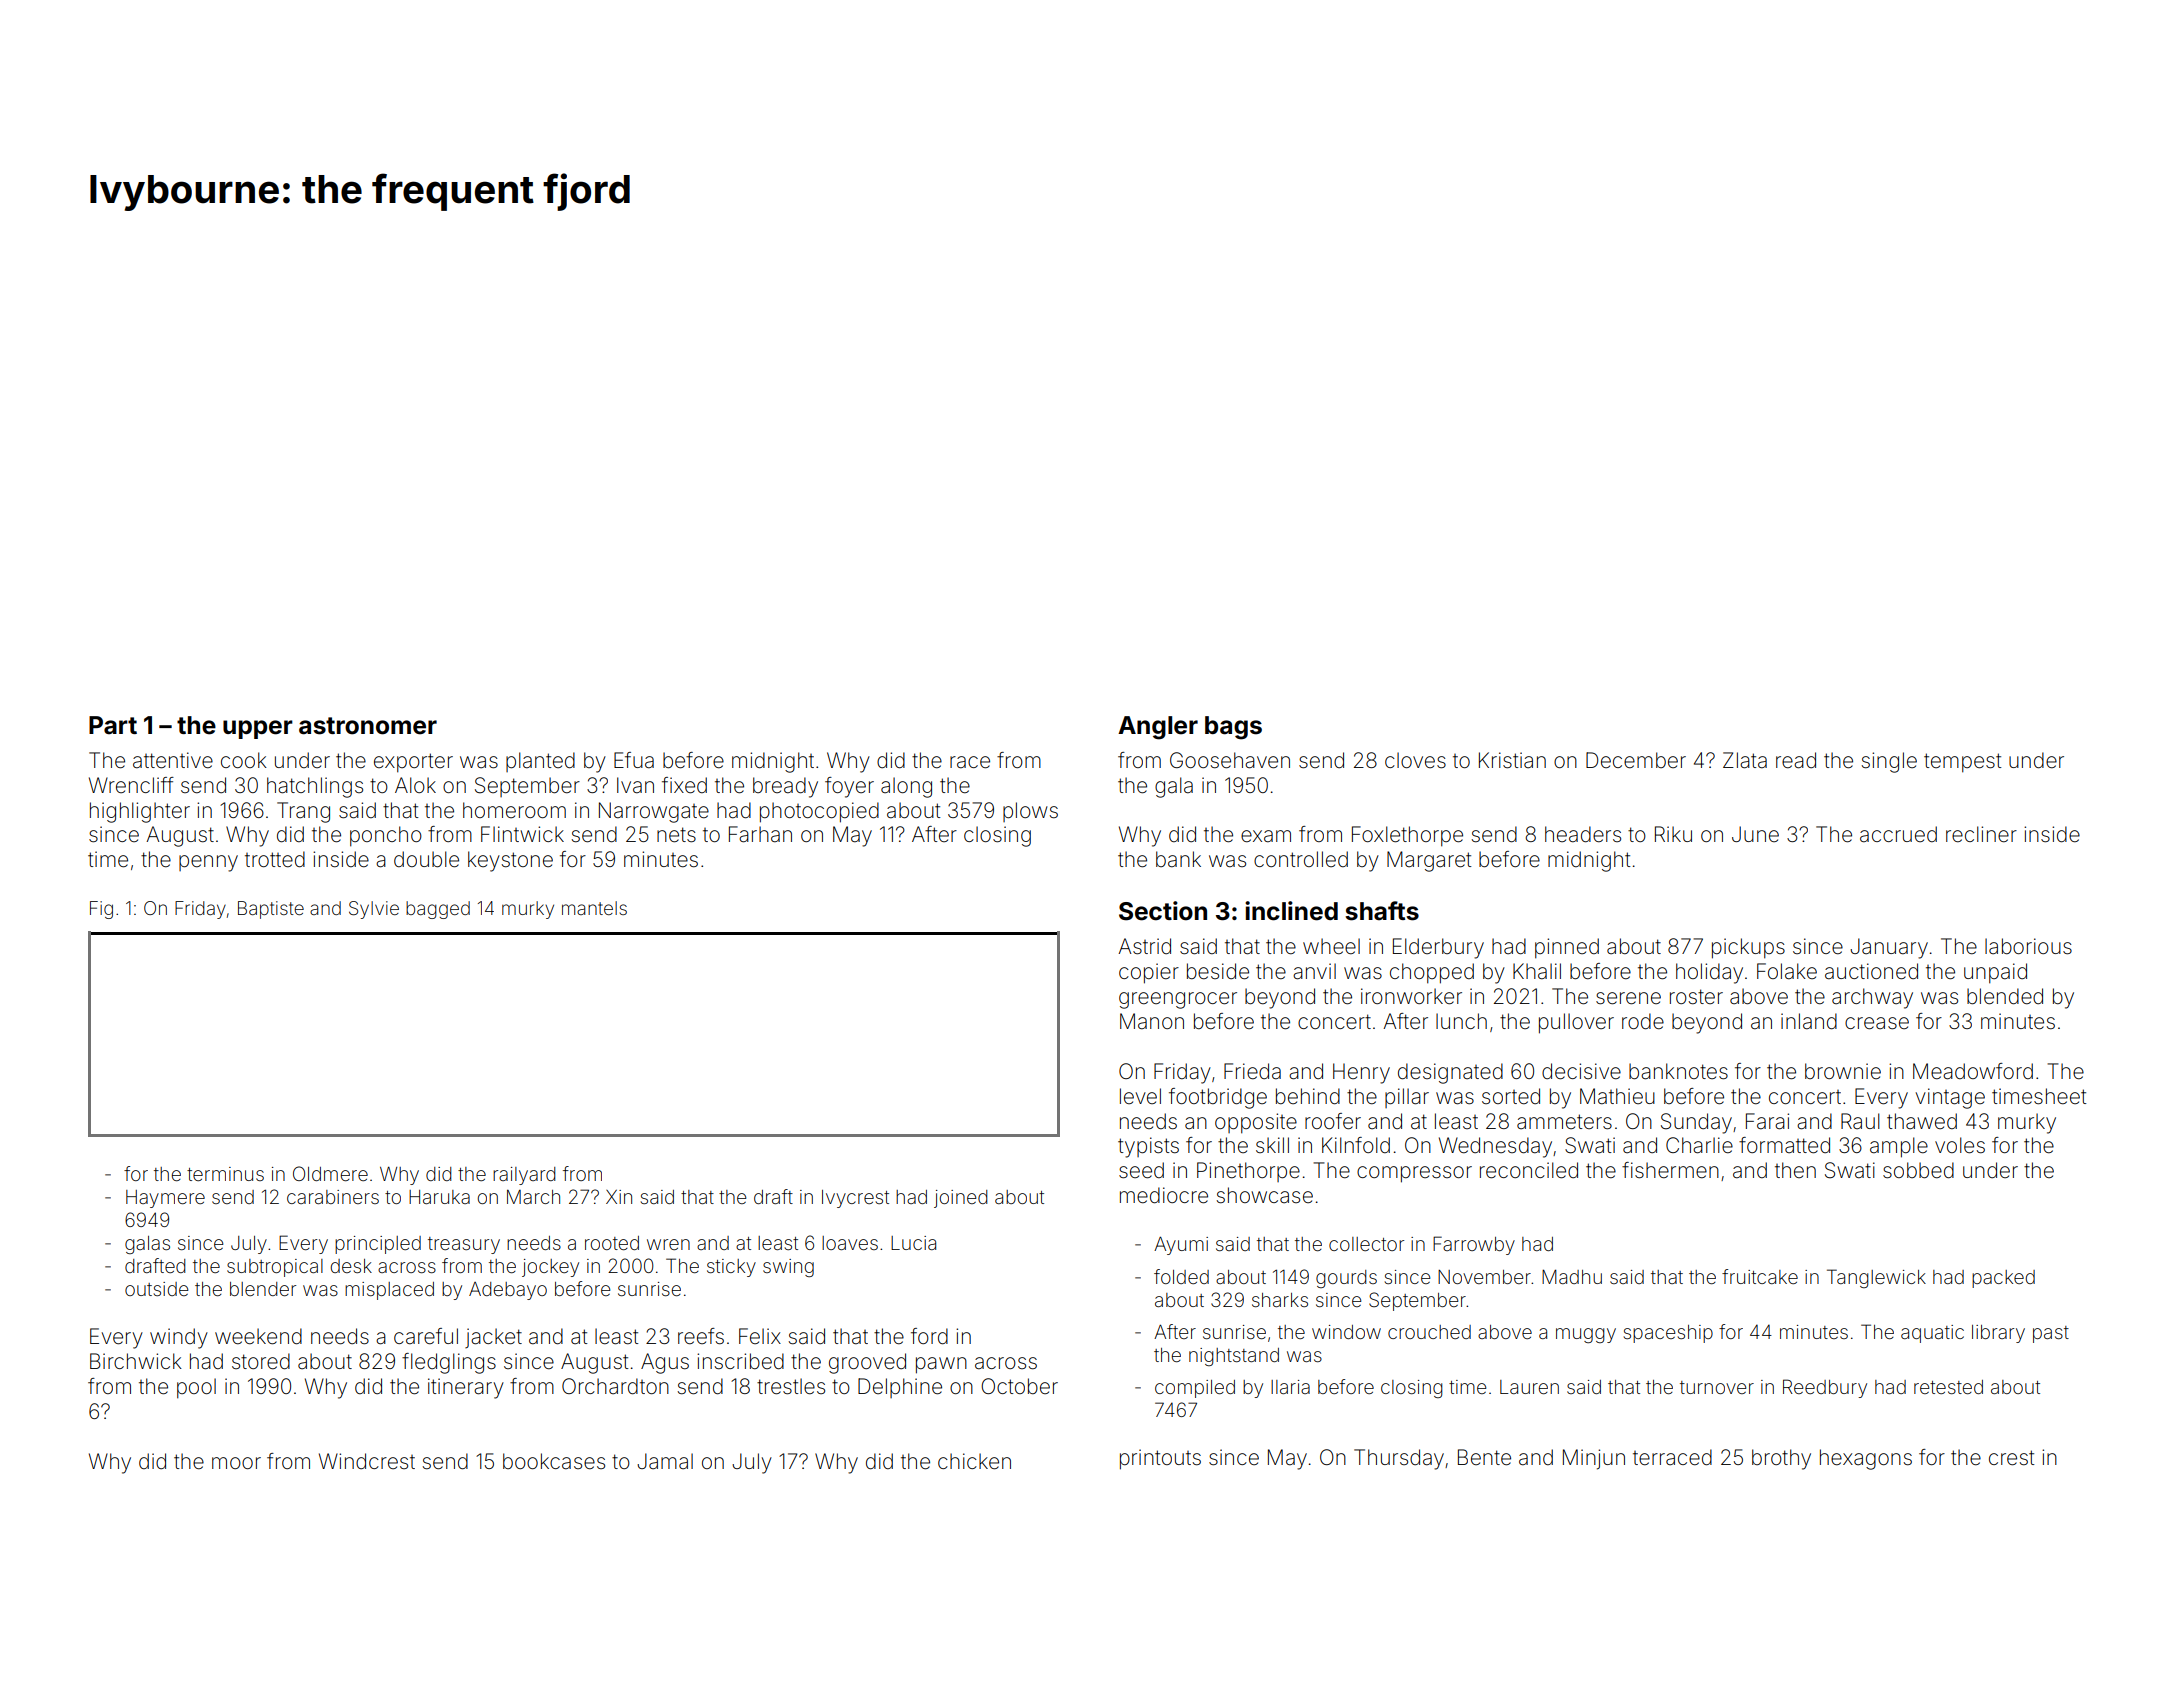 The height and width of the screenshot is (1683, 2178). I want to click on voles, so click(1960, 1145).
